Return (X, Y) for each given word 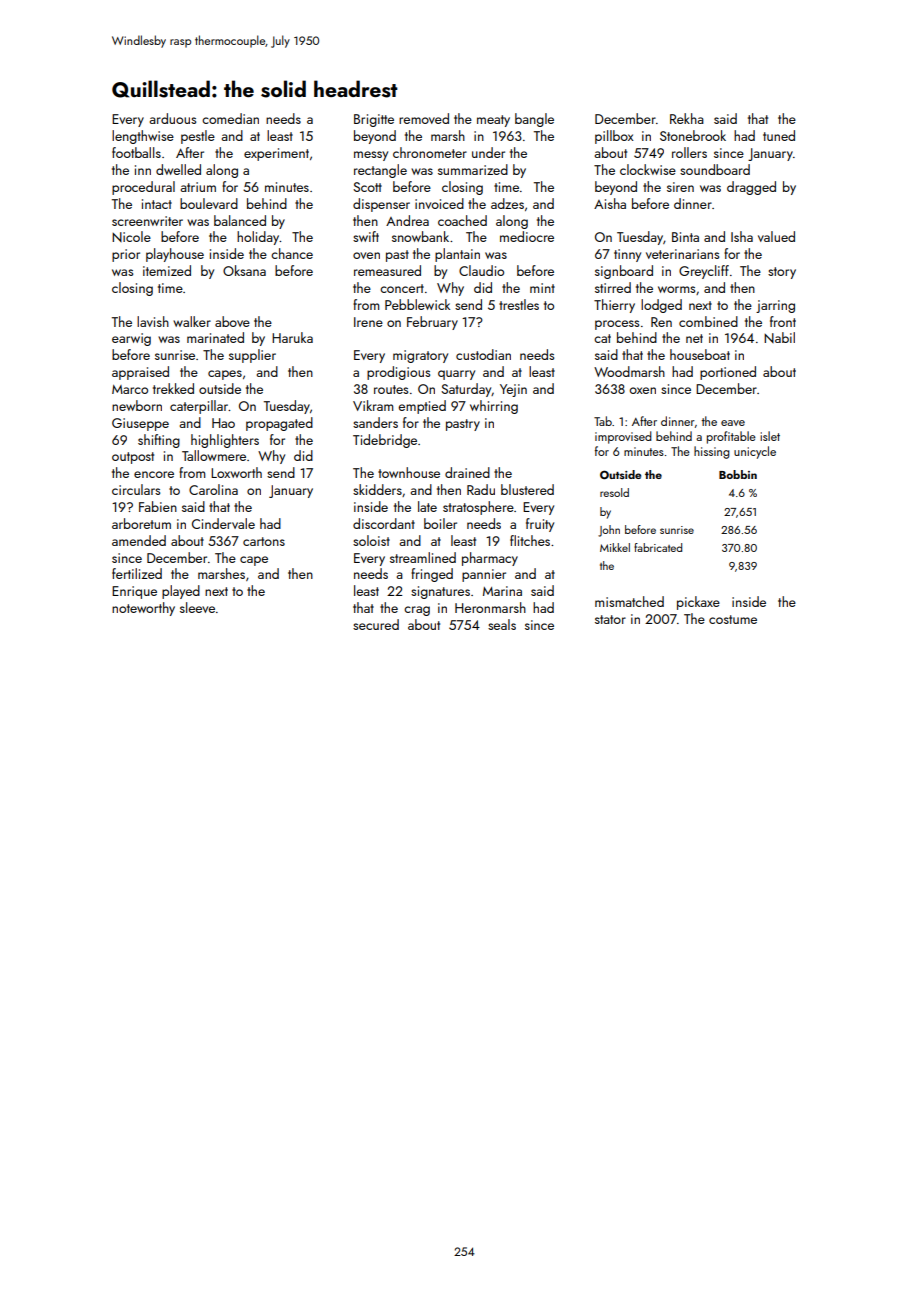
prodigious (398, 373)
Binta (685, 237)
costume (733, 619)
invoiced (439, 203)
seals (502, 624)
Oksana (244, 270)
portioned (728, 373)
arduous (173, 118)
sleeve (197, 607)
